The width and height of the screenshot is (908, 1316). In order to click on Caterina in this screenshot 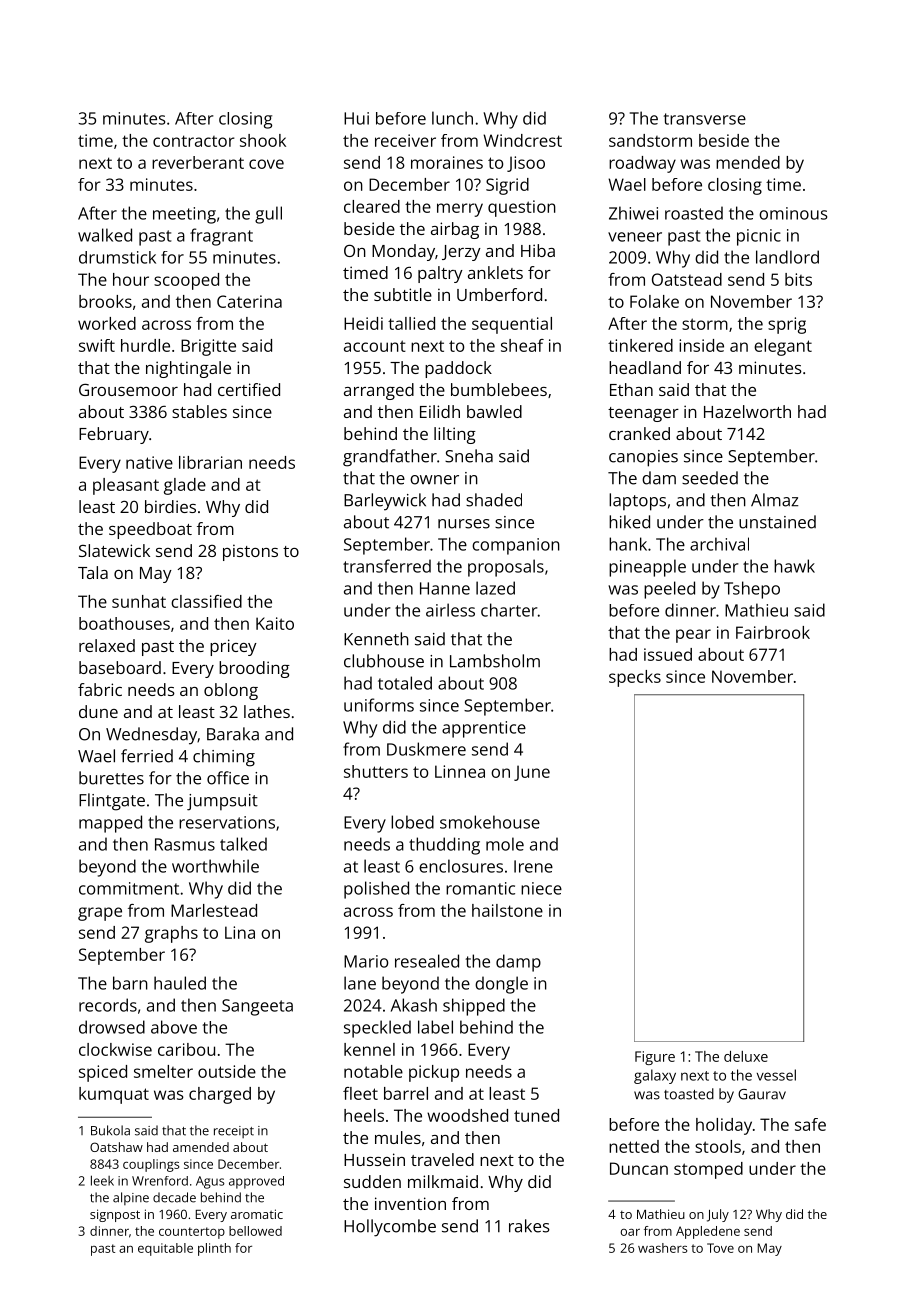, I will do `click(249, 301)`.
